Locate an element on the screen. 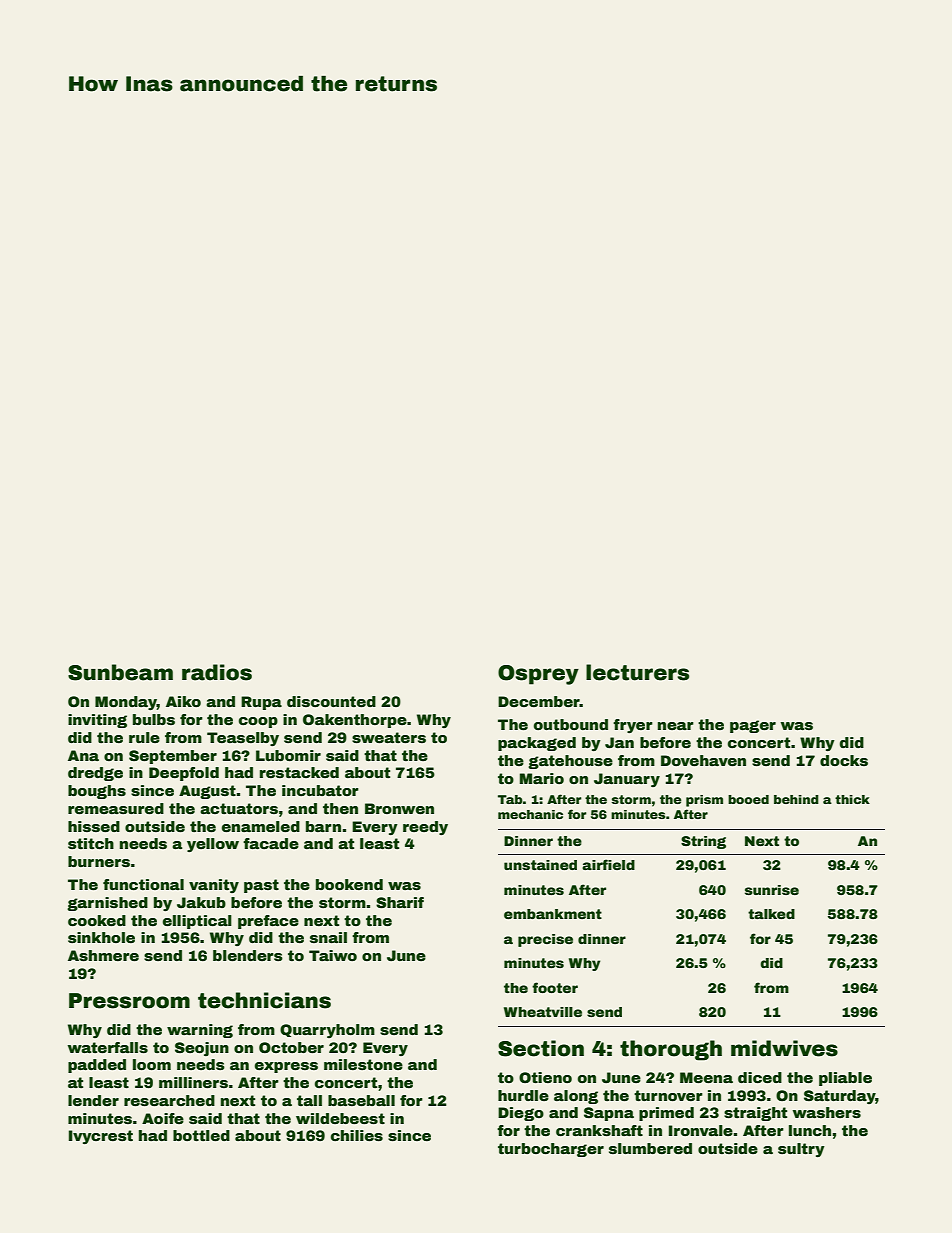 The width and height of the screenshot is (952, 1233). Sharif is located at coordinates (400, 902).
